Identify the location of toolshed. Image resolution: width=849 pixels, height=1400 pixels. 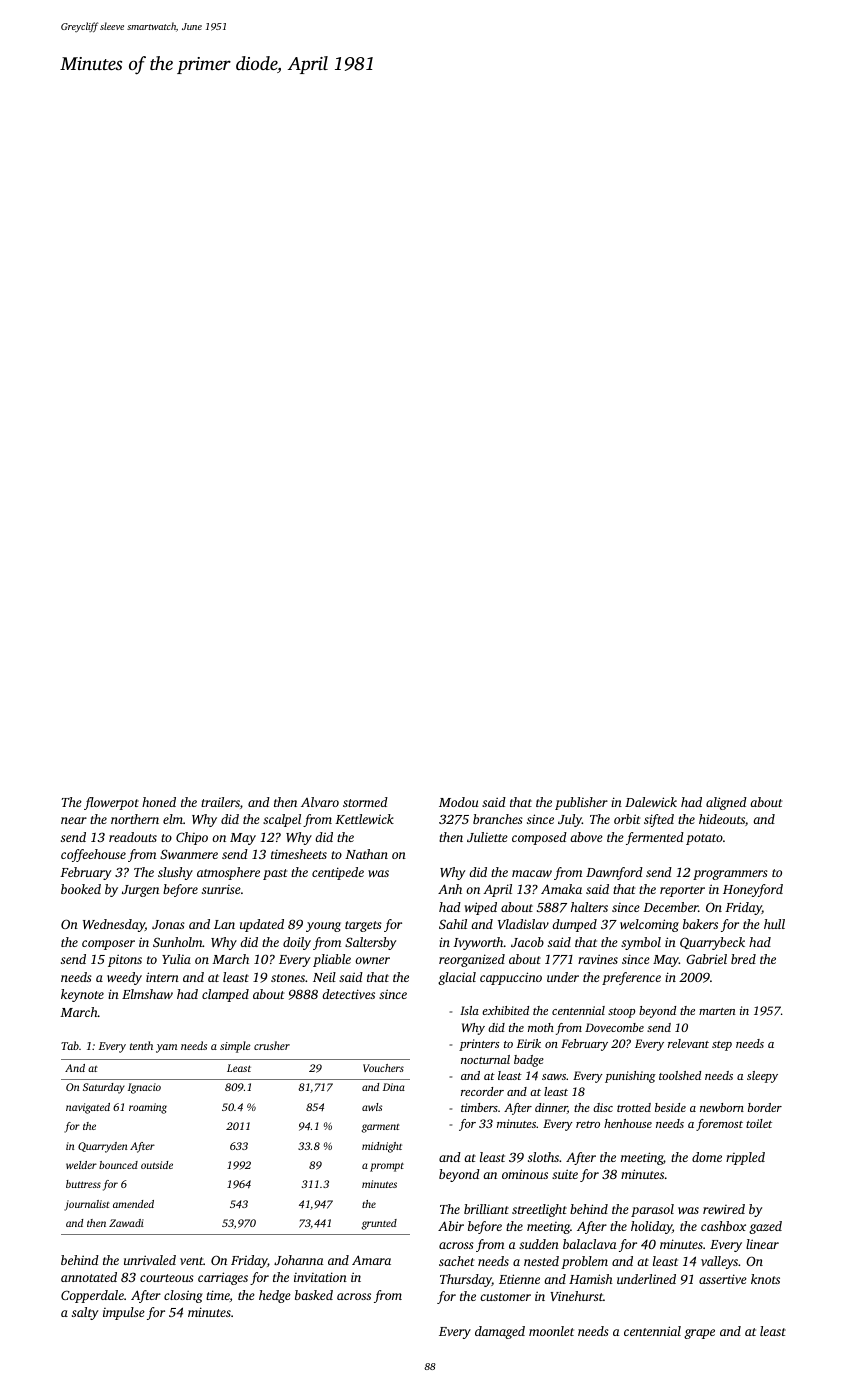
(680, 1075).
